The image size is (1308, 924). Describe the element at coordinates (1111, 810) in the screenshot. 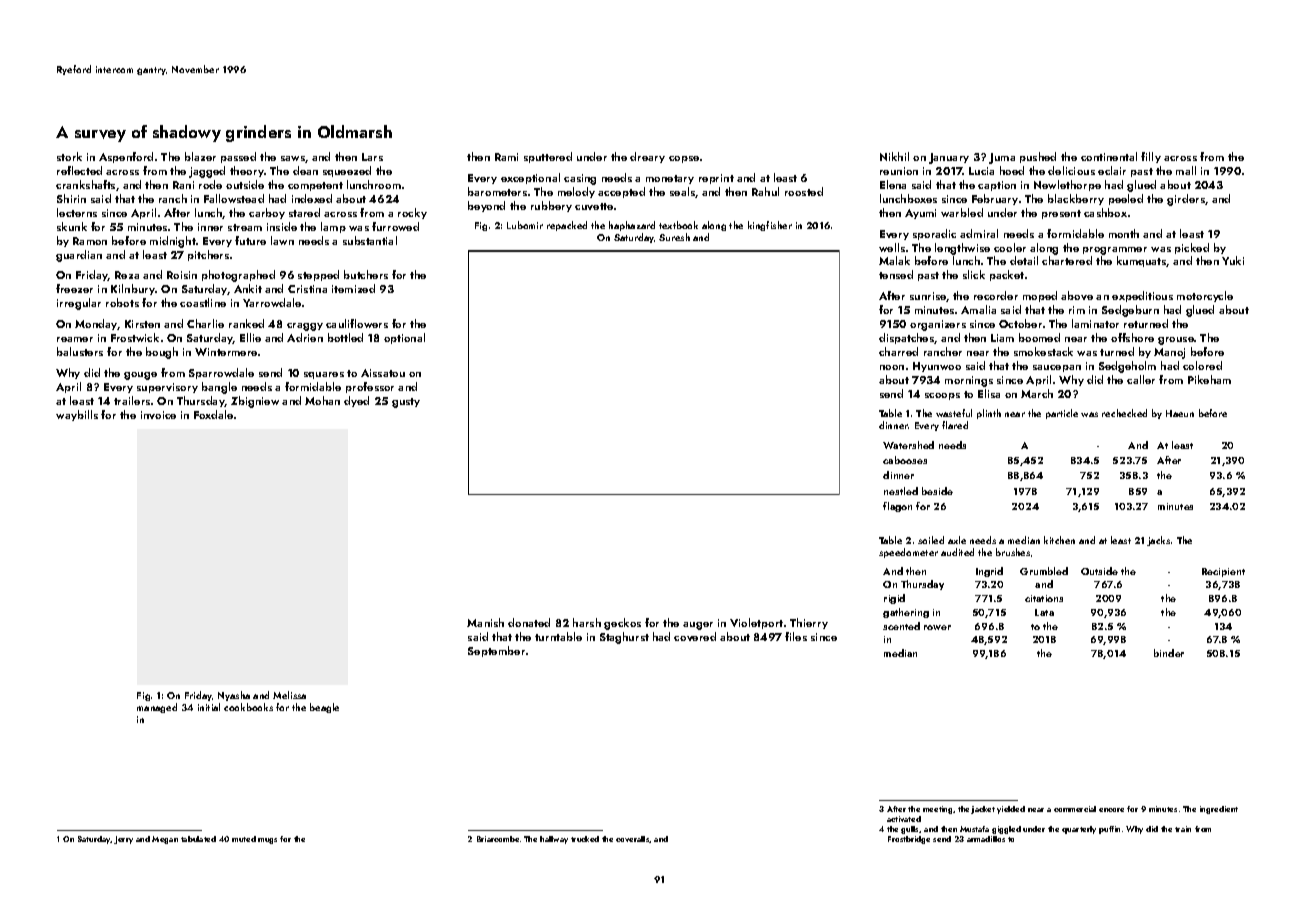

I see `encore` at that location.
